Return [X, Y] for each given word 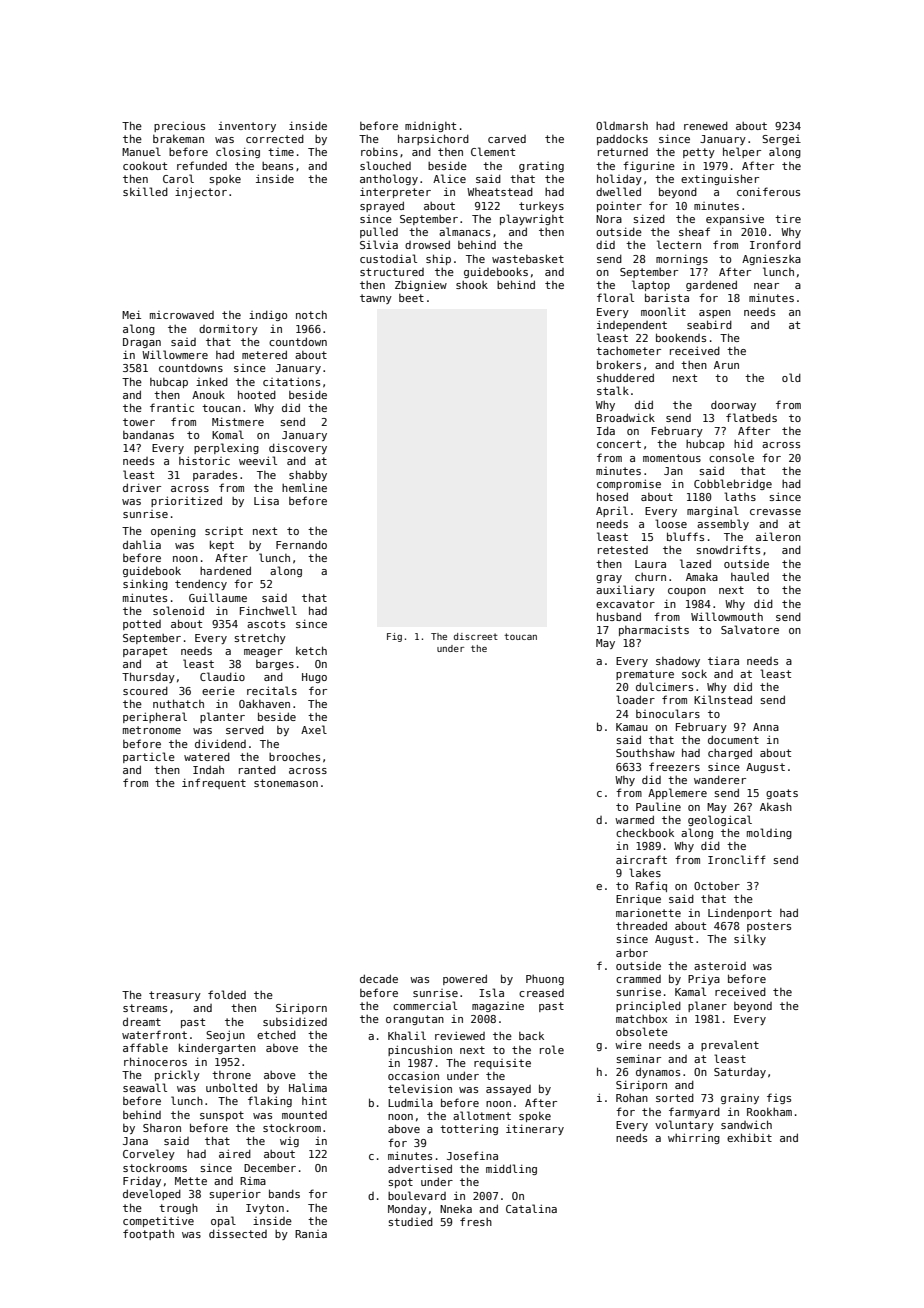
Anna [766, 727]
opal [223, 1221]
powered [465, 979]
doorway [733, 405]
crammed [638, 979]
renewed [706, 125]
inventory [247, 127]
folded [227, 994]
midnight [430, 126]
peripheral [155, 717]
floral [615, 297]
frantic [172, 407]
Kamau [632, 727]
